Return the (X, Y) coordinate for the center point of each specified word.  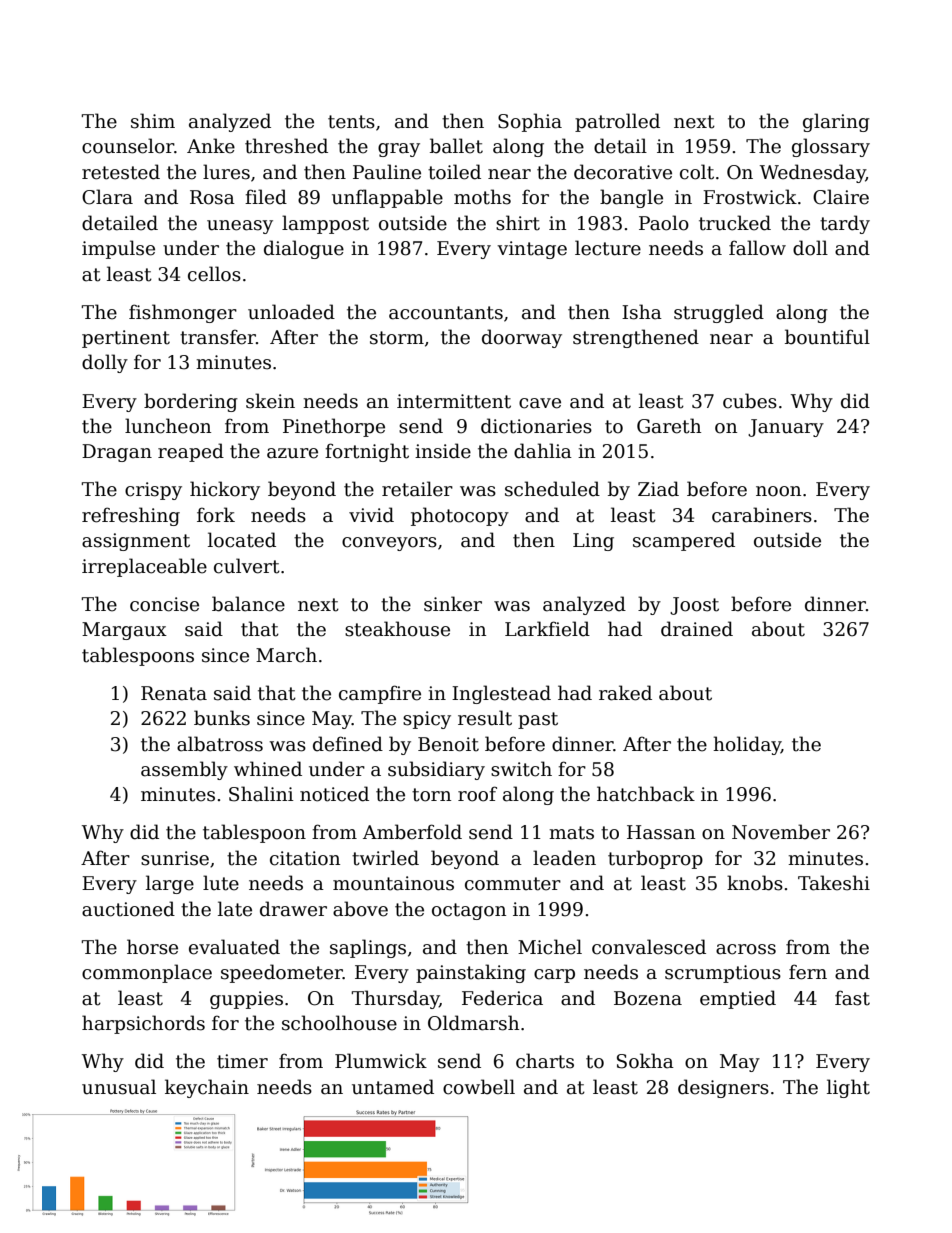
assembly (184, 770)
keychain (207, 1088)
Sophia (530, 122)
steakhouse (397, 629)
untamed (393, 1087)
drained (697, 629)
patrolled (617, 122)
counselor (128, 146)
